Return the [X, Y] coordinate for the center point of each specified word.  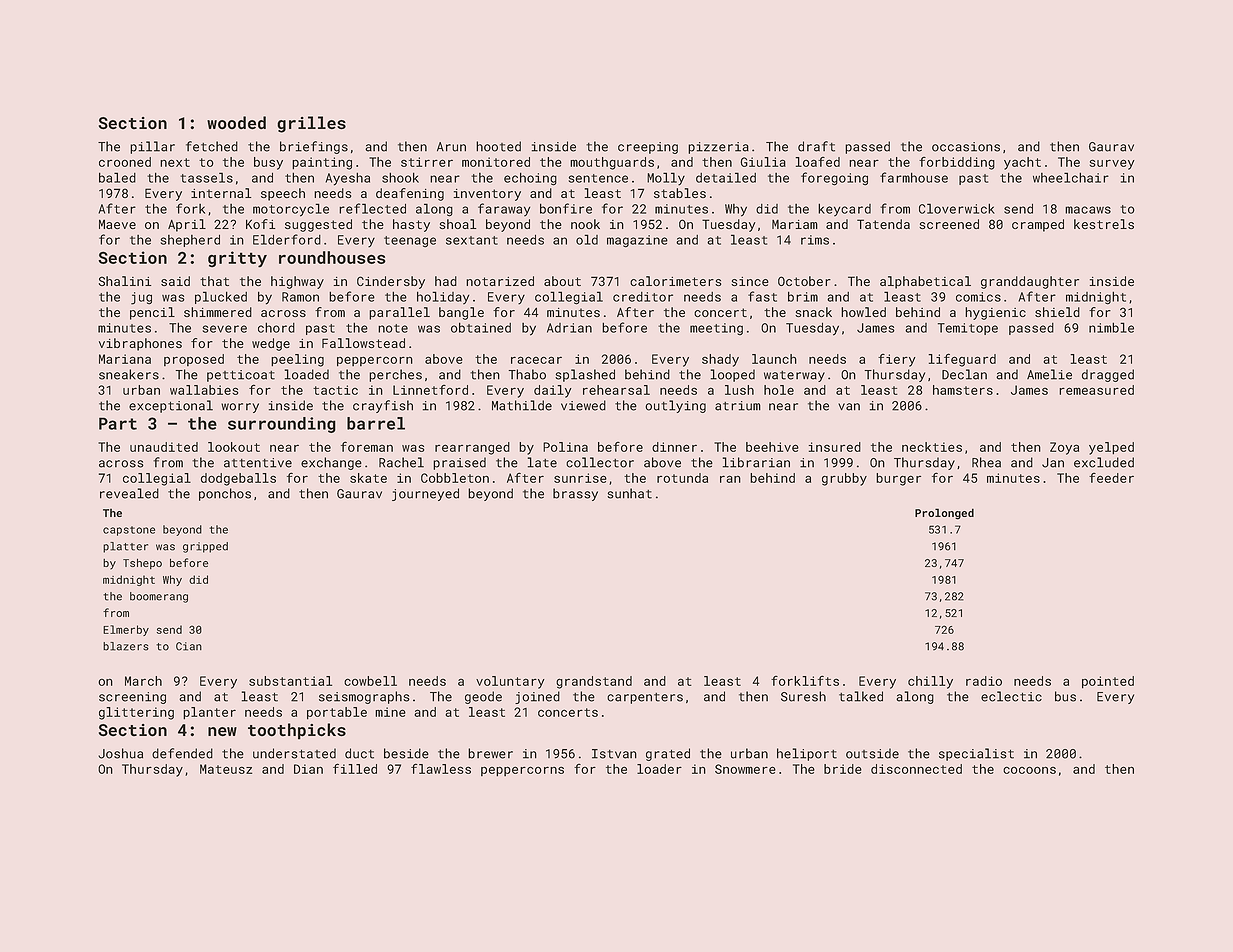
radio [984, 681]
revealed [129, 493]
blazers [126, 646]
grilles [311, 124]
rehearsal [616, 390]
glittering [136, 713]
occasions [966, 147]
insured [835, 447]
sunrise [580, 478]
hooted [498, 146]
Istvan [614, 754]
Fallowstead [363, 343]
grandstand [594, 682]
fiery [897, 360]
